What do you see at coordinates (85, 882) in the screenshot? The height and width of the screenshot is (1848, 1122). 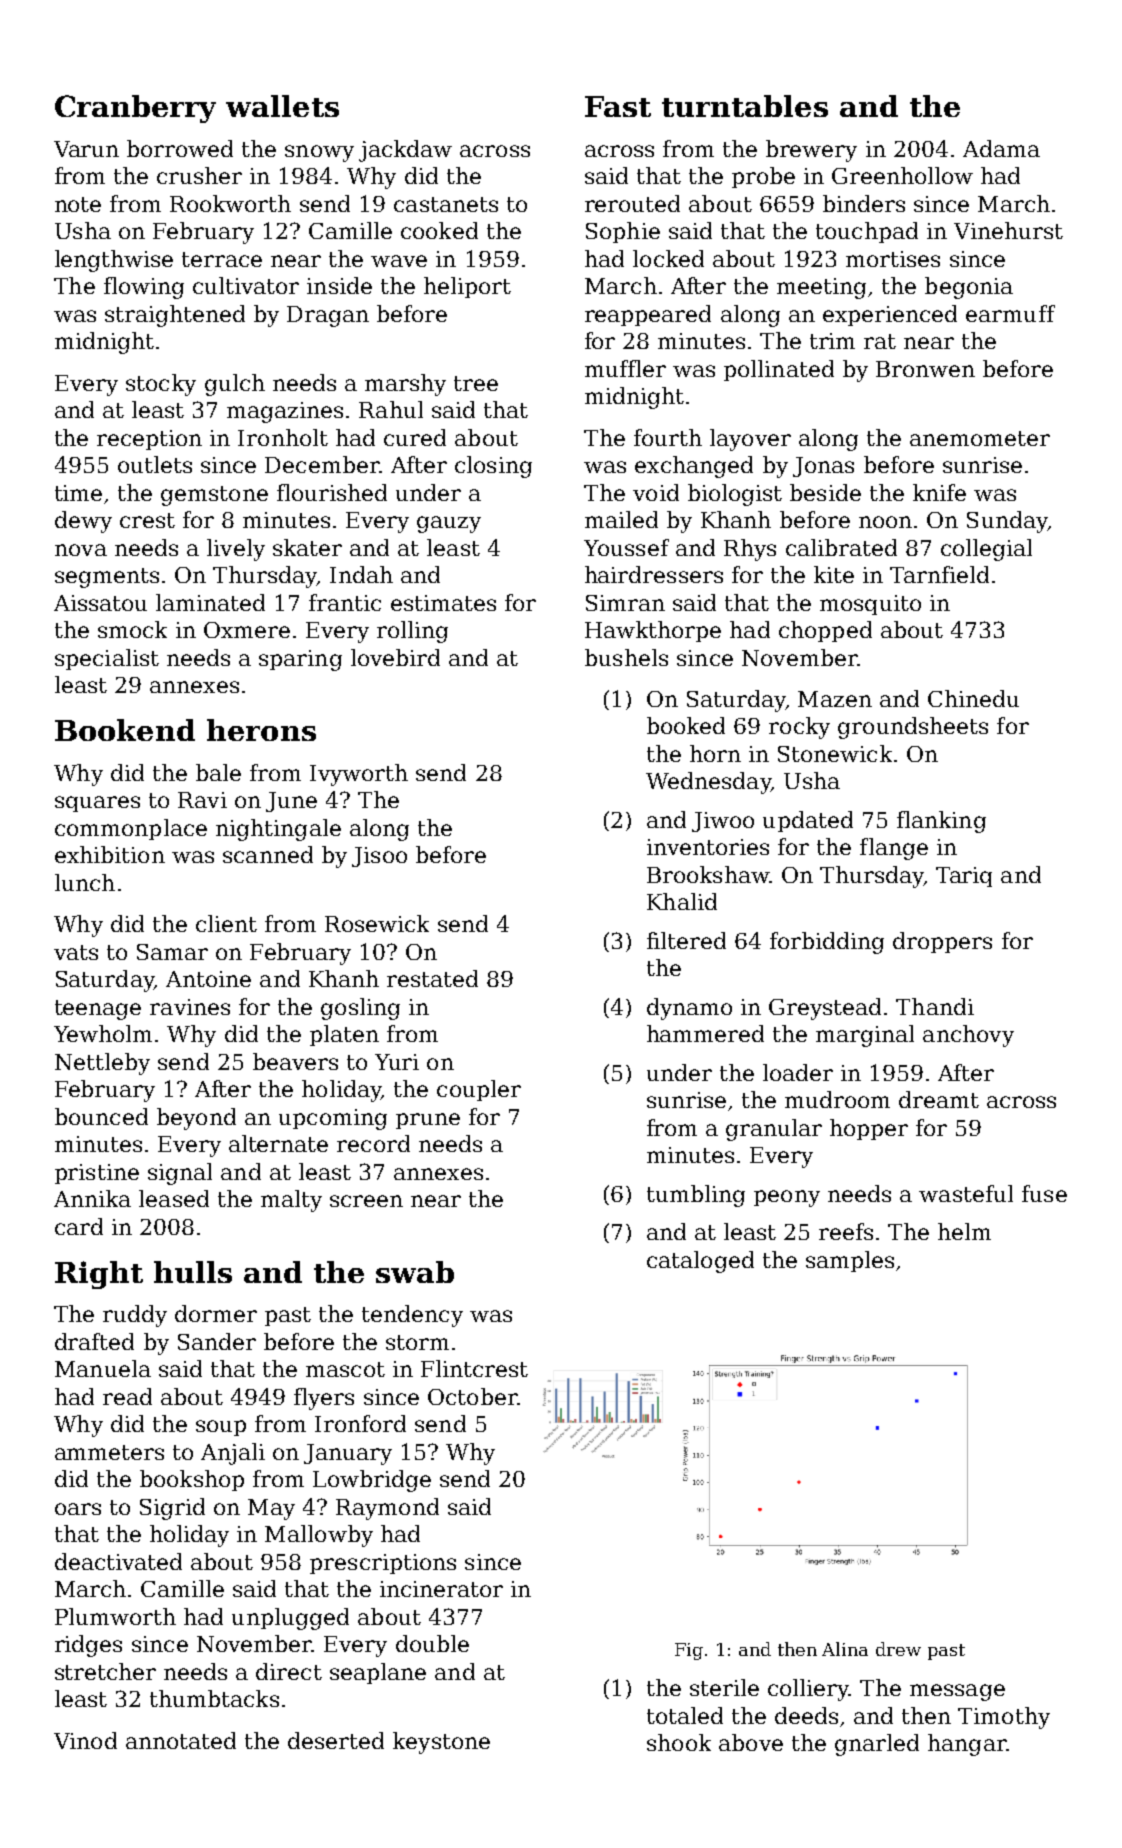 I see `lunch` at bounding box center [85, 882].
